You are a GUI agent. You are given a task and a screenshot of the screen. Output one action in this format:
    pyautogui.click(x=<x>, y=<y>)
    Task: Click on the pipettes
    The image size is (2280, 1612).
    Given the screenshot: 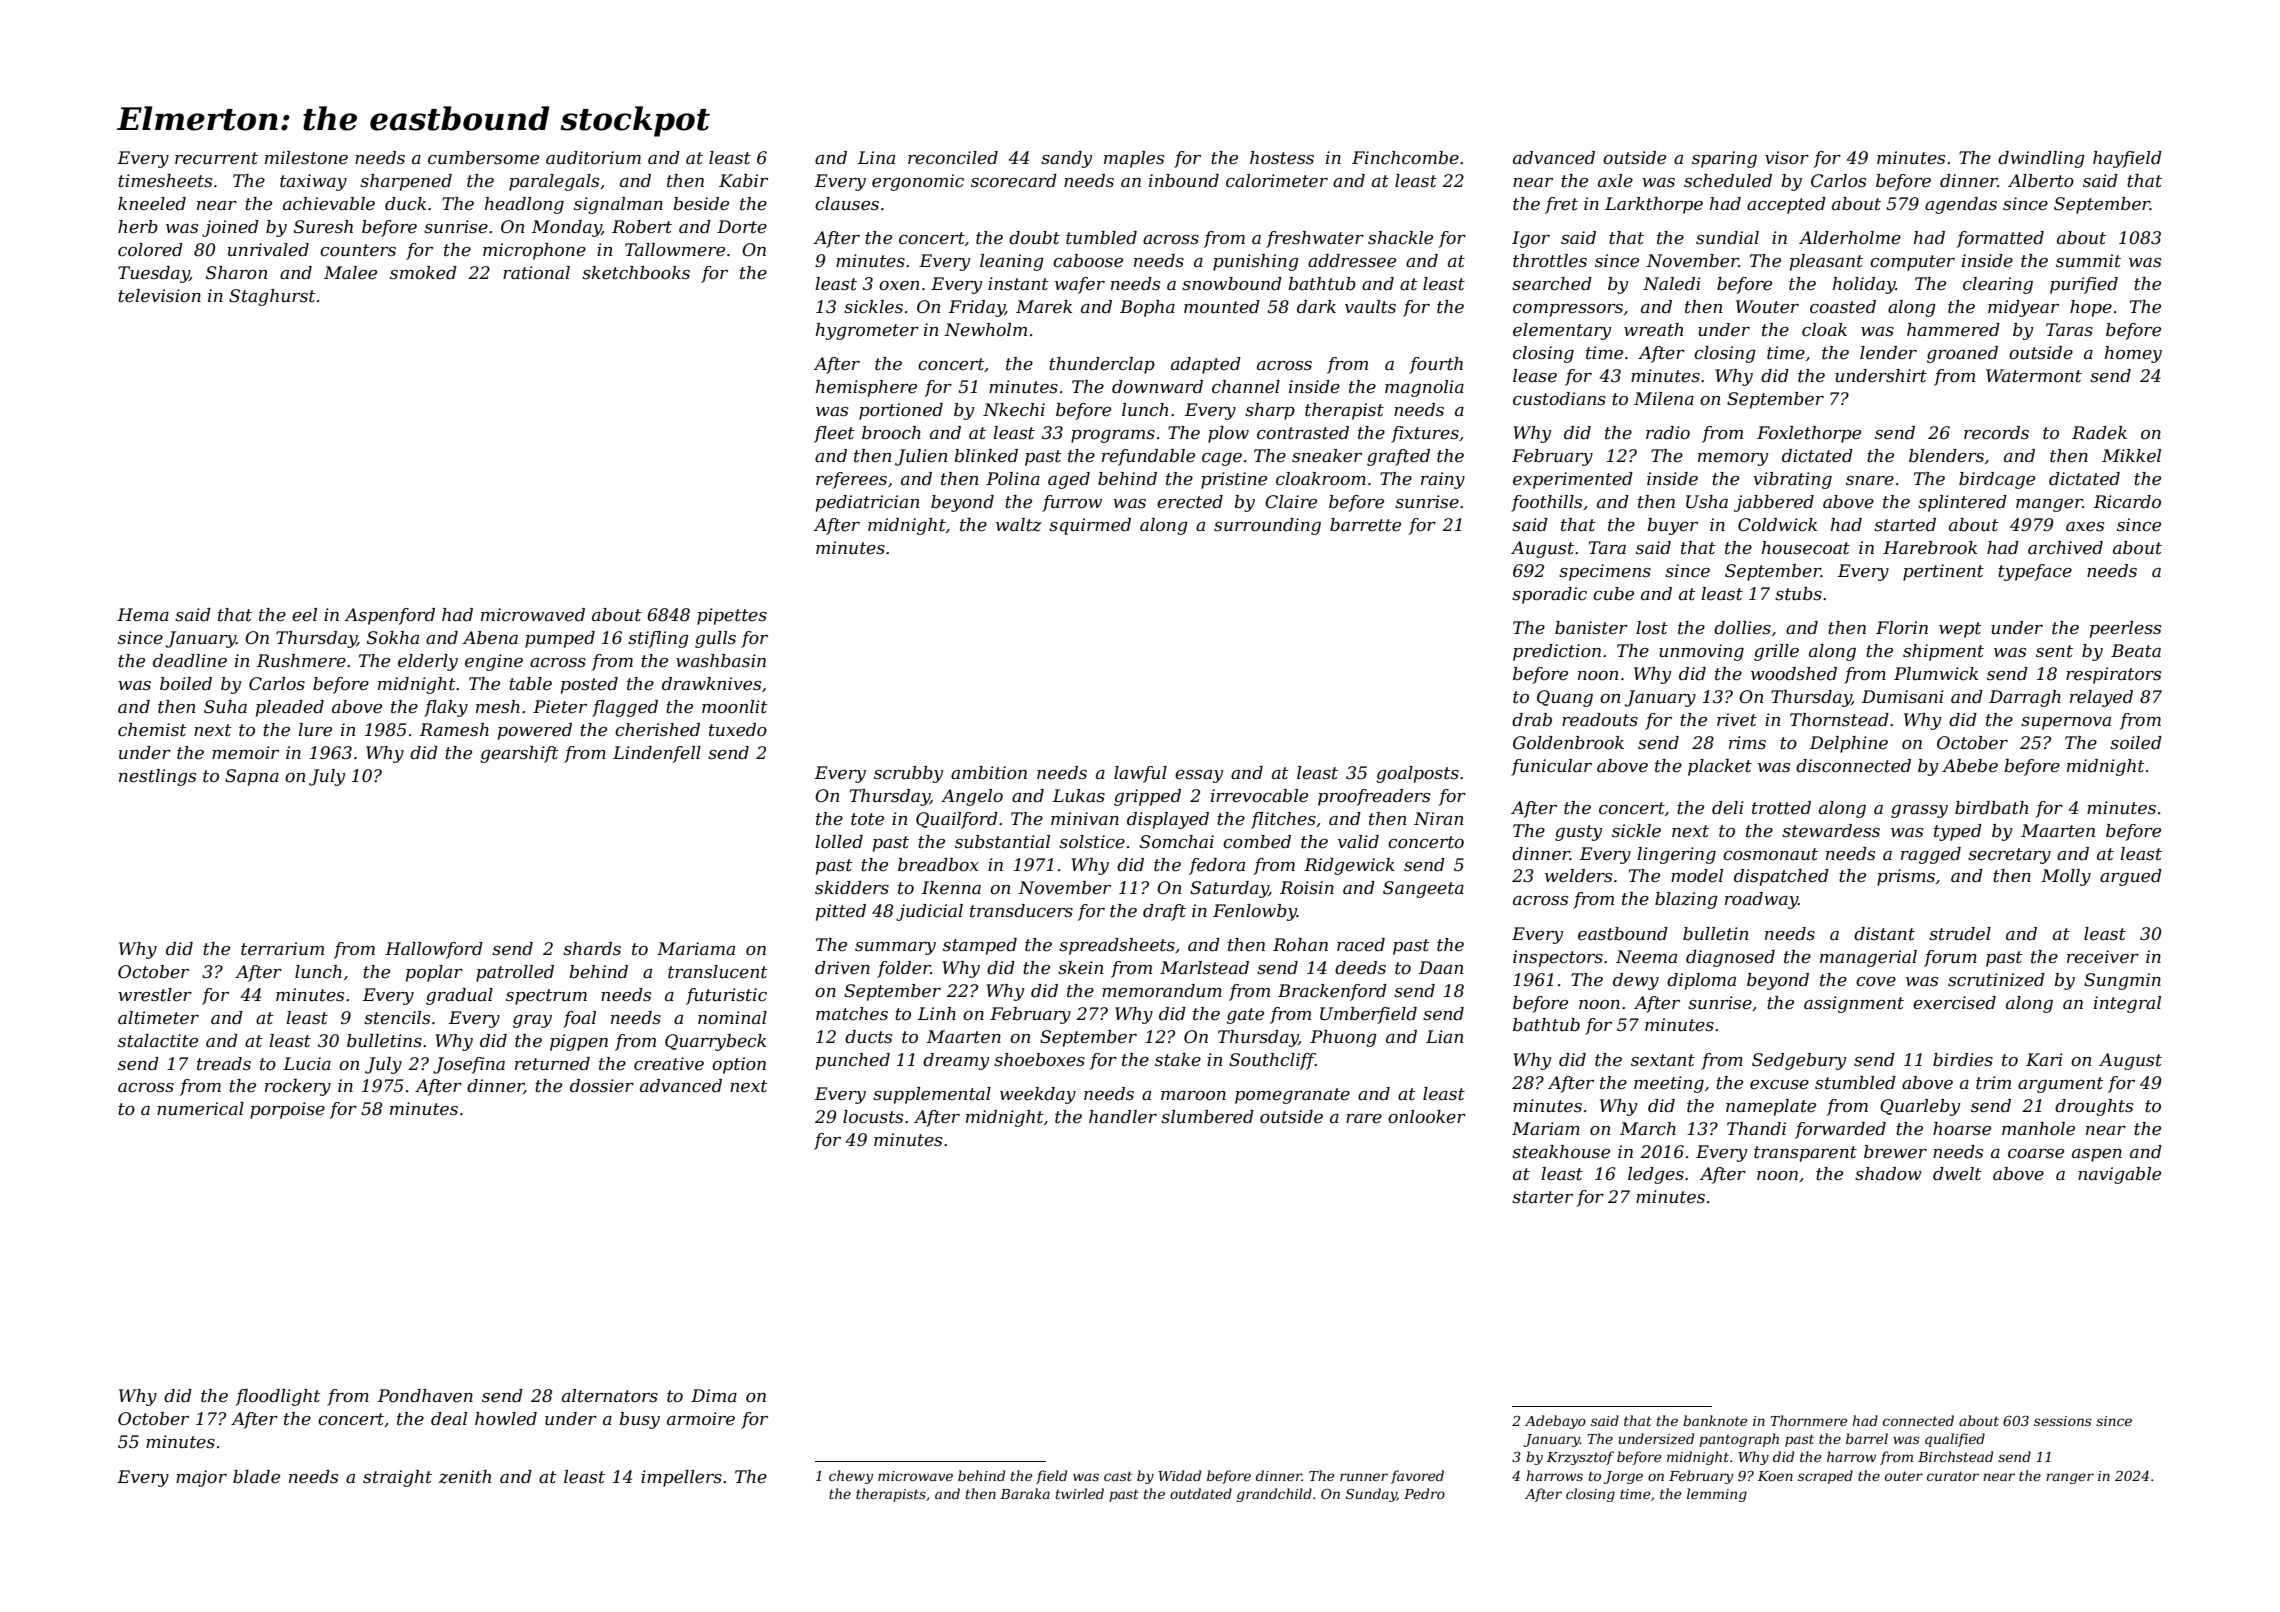 What is the action you would take?
    pyautogui.click(x=732, y=616)
